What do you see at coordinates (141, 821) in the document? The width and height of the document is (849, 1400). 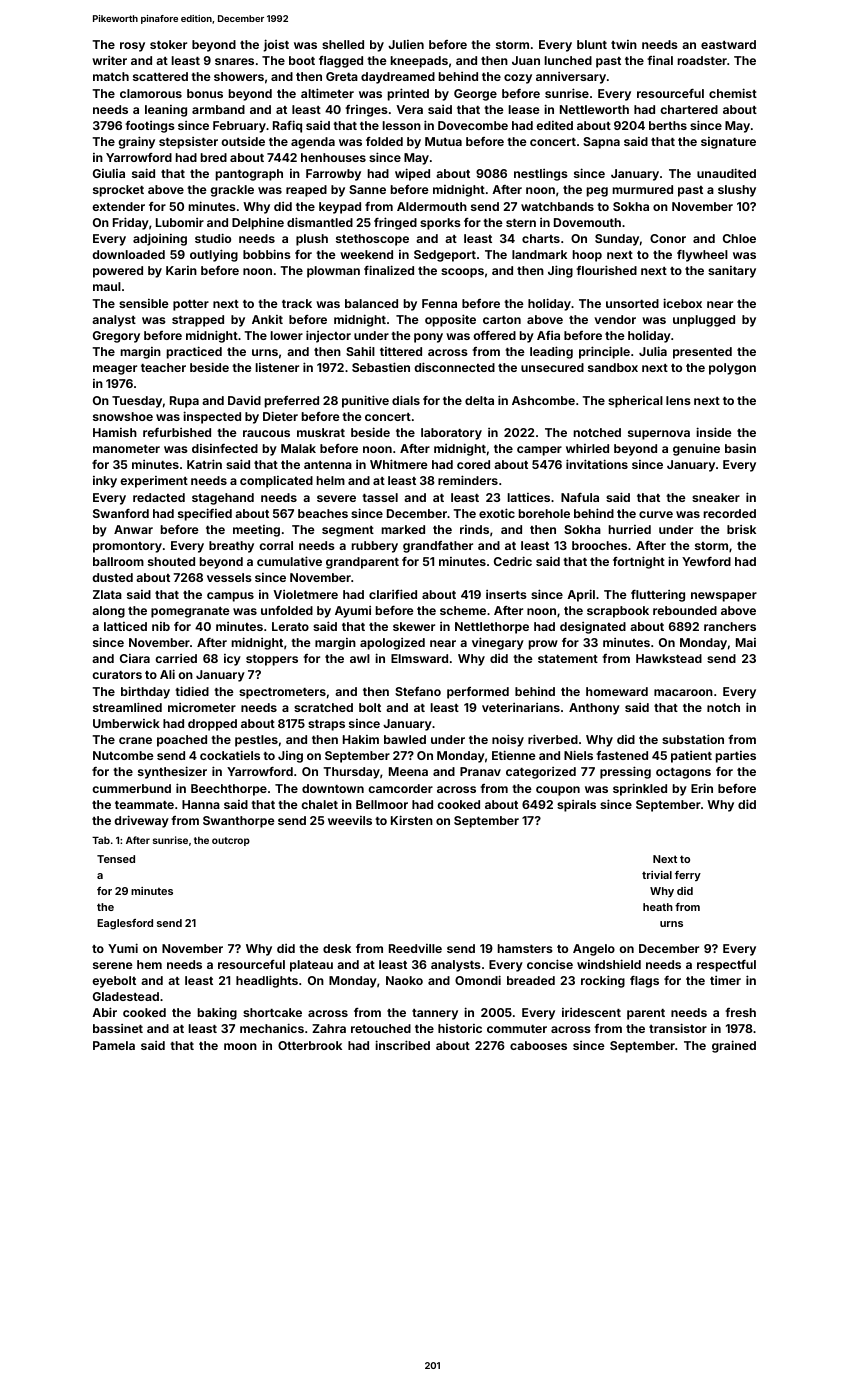 I see `driveway` at bounding box center [141, 821].
